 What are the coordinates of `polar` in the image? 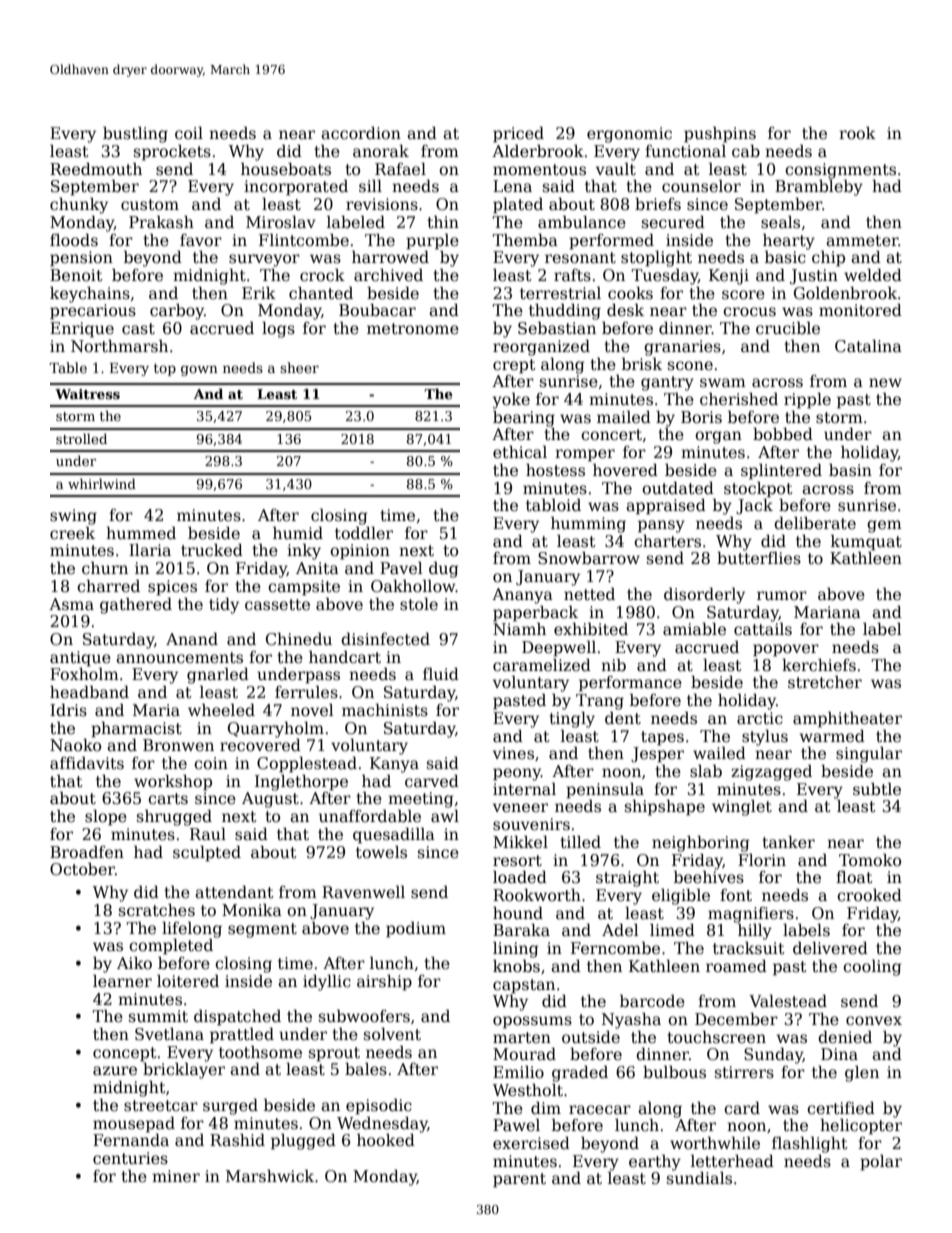 It's located at (881, 1162).
